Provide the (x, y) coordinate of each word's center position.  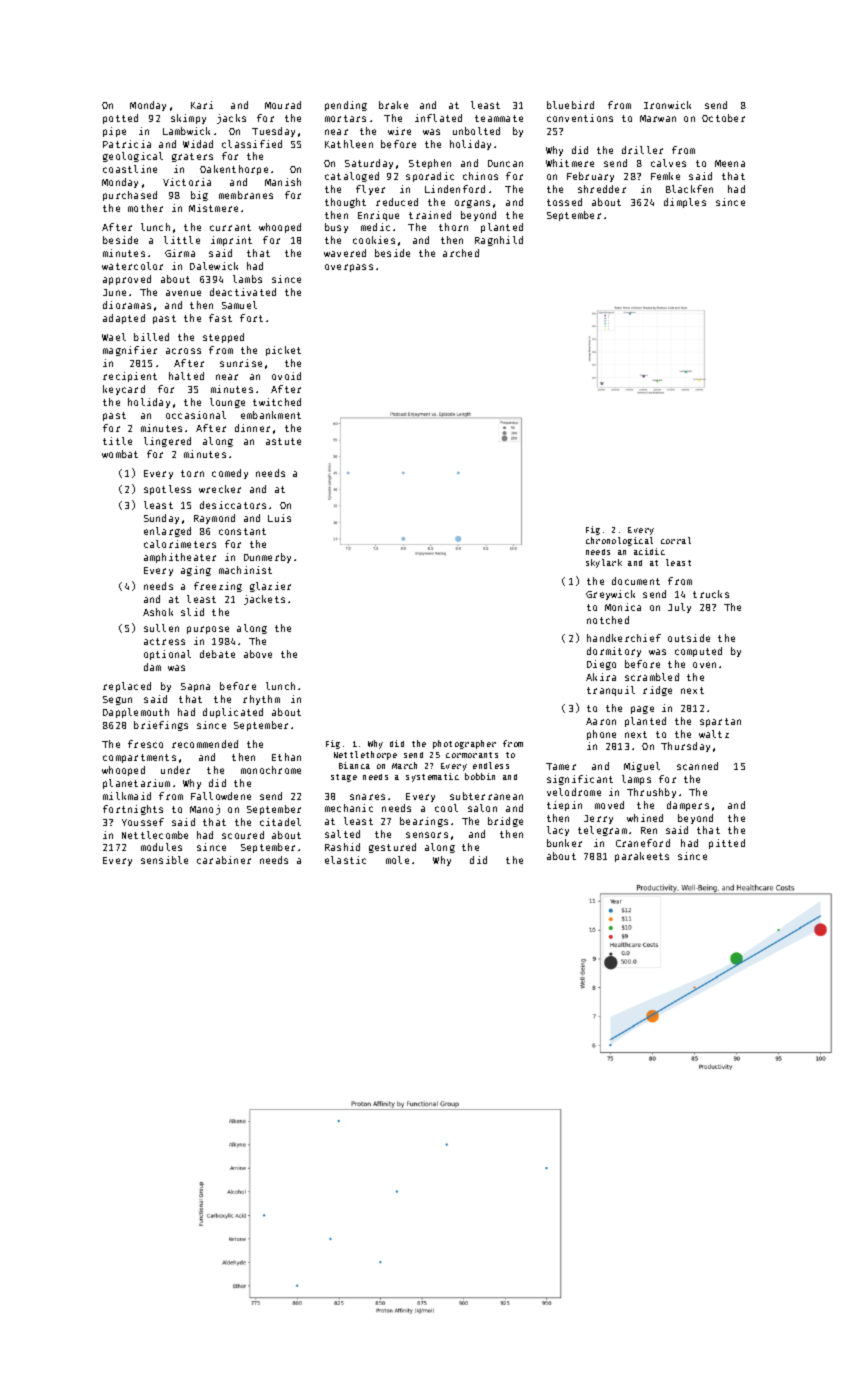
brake (393, 105)
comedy (230, 474)
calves (668, 163)
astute (283, 441)
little (182, 240)
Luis (279, 518)
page (642, 710)
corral (676, 540)
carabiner (224, 860)
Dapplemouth (136, 713)
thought (345, 203)
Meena (730, 163)
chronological (619, 541)
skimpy (188, 119)
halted (186, 376)
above (258, 654)
